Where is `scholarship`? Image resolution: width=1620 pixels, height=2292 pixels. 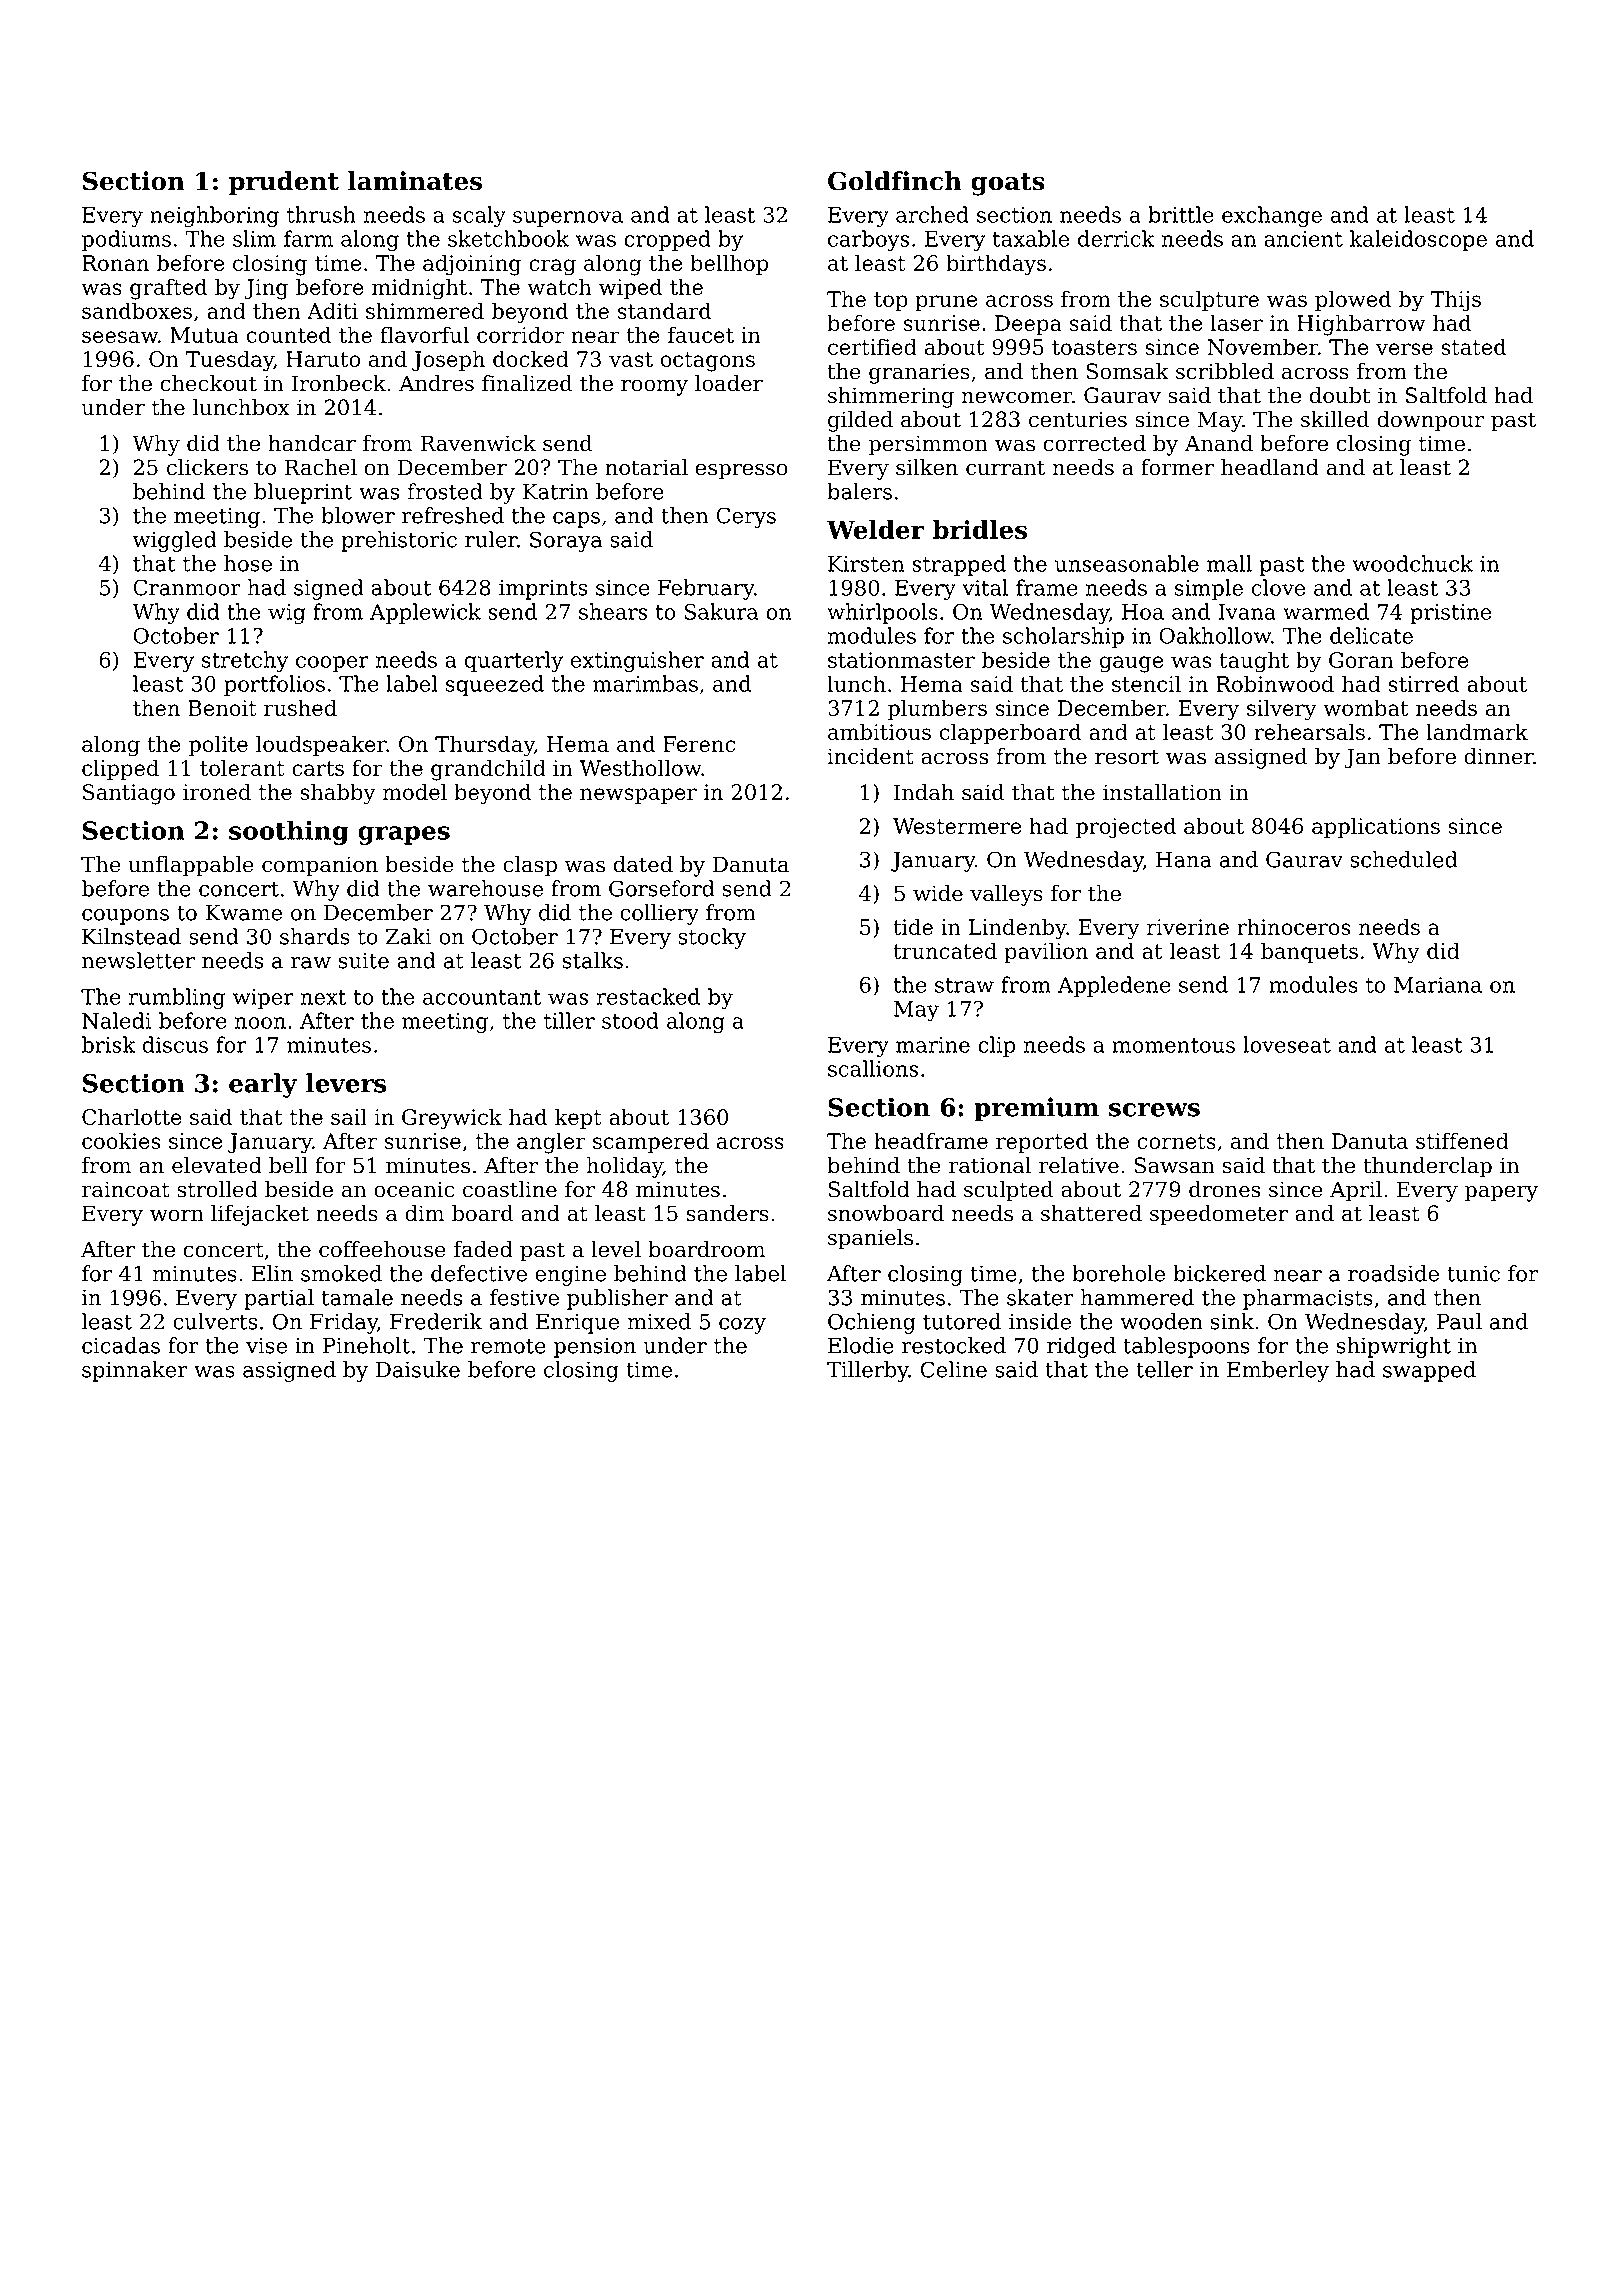 scholarship is located at coordinates (1063, 637).
